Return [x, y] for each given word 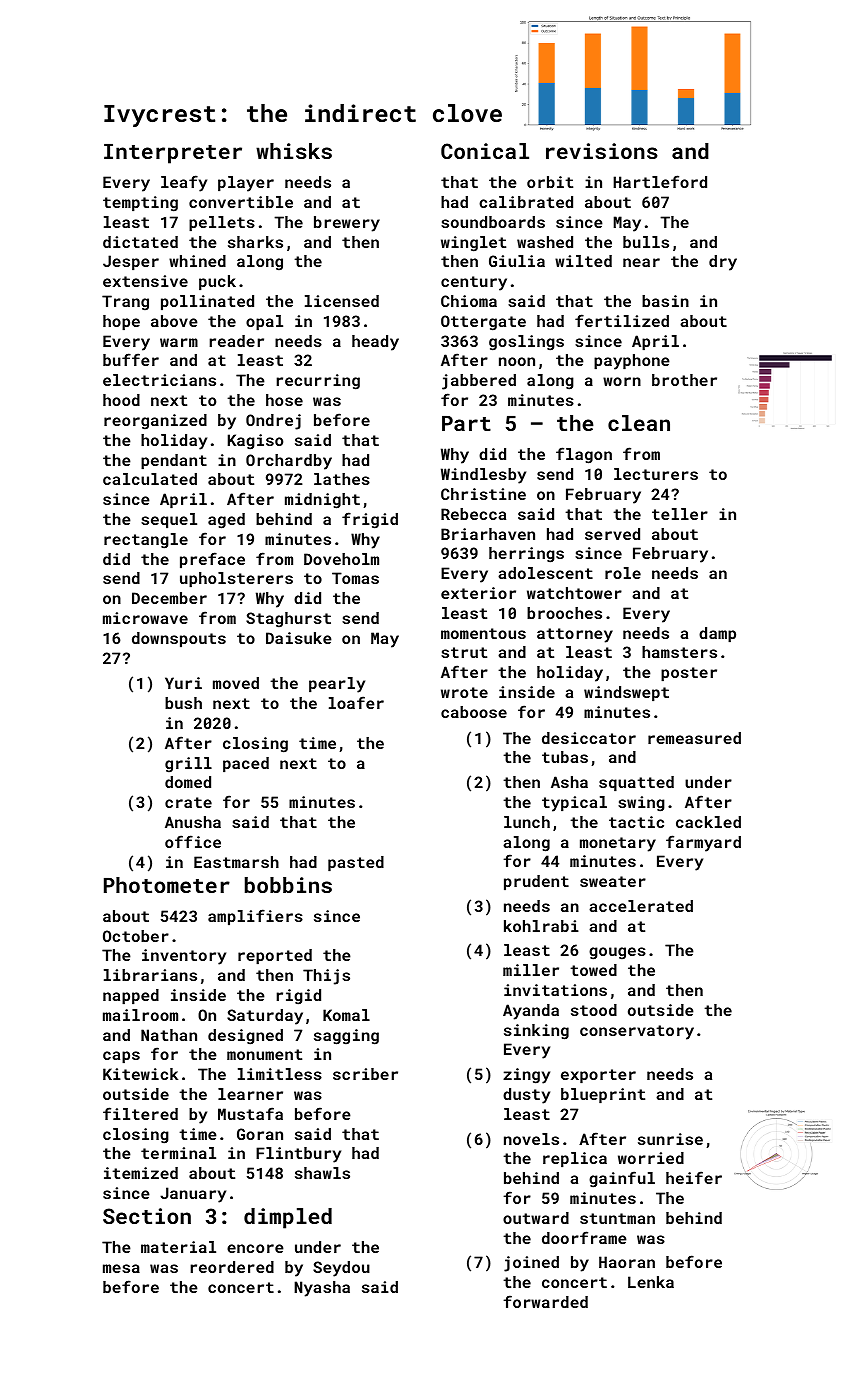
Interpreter [173, 154]
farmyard [703, 843]
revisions [602, 151]
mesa [121, 1268]
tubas [565, 757]
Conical [485, 151]
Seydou [341, 1269]
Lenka [651, 1282]
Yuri [183, 683]
